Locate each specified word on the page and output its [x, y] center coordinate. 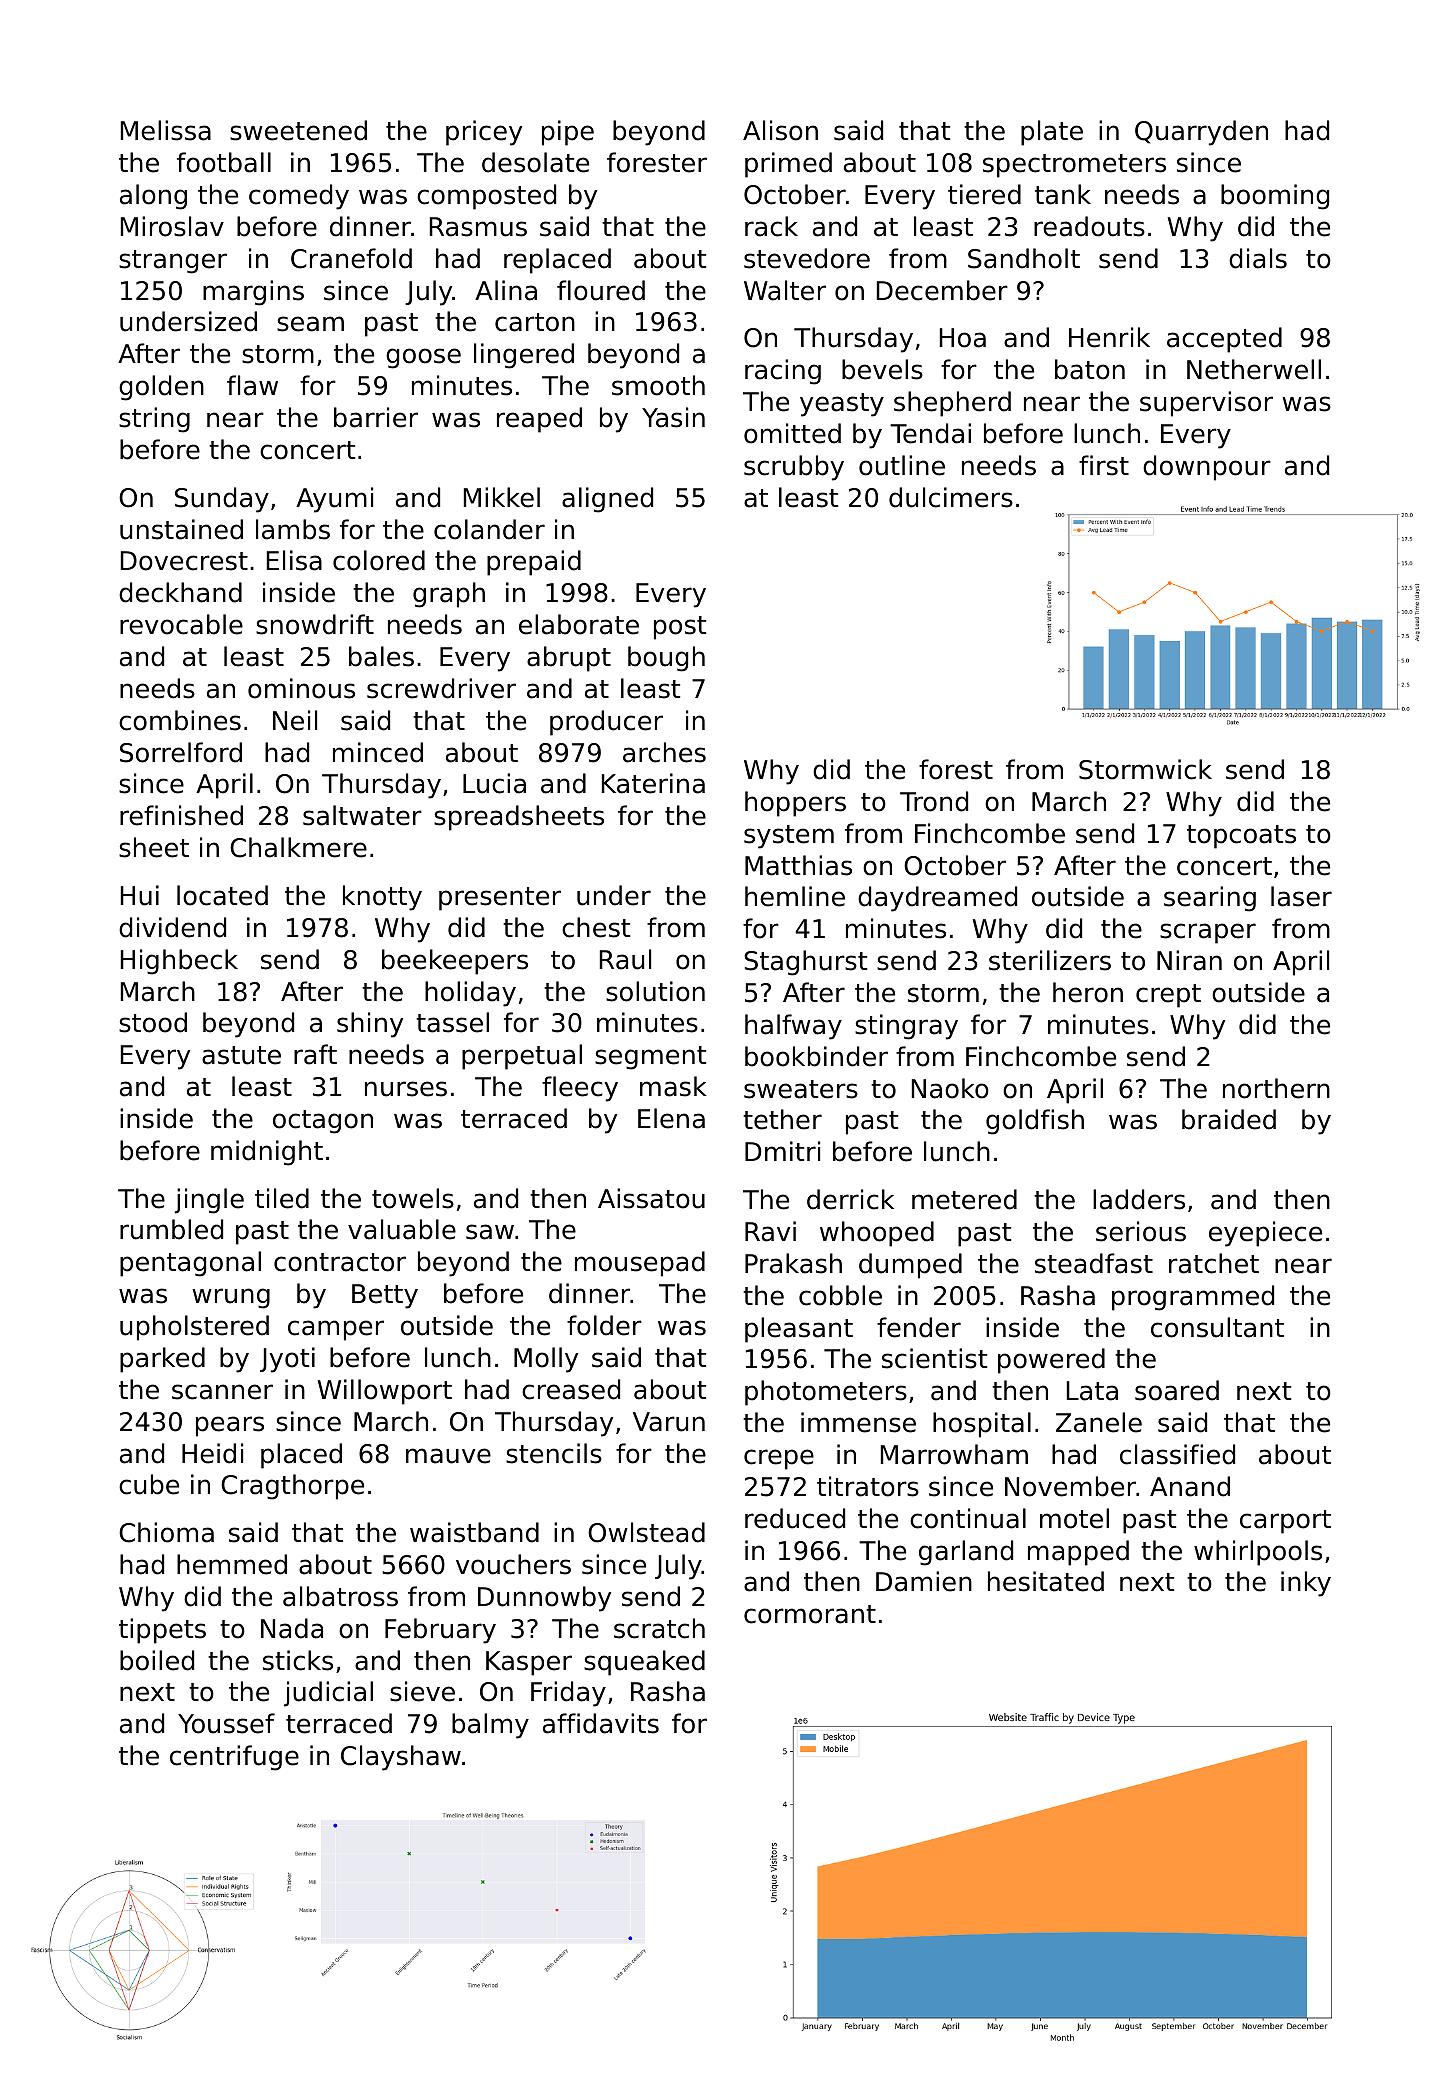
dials [1258, 258]
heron [1088, 992]
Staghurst [805, 963]
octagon [323, 1122]
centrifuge [234, 1758]
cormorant [810, 1614]
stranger [173, 262]
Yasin [673, 417]
